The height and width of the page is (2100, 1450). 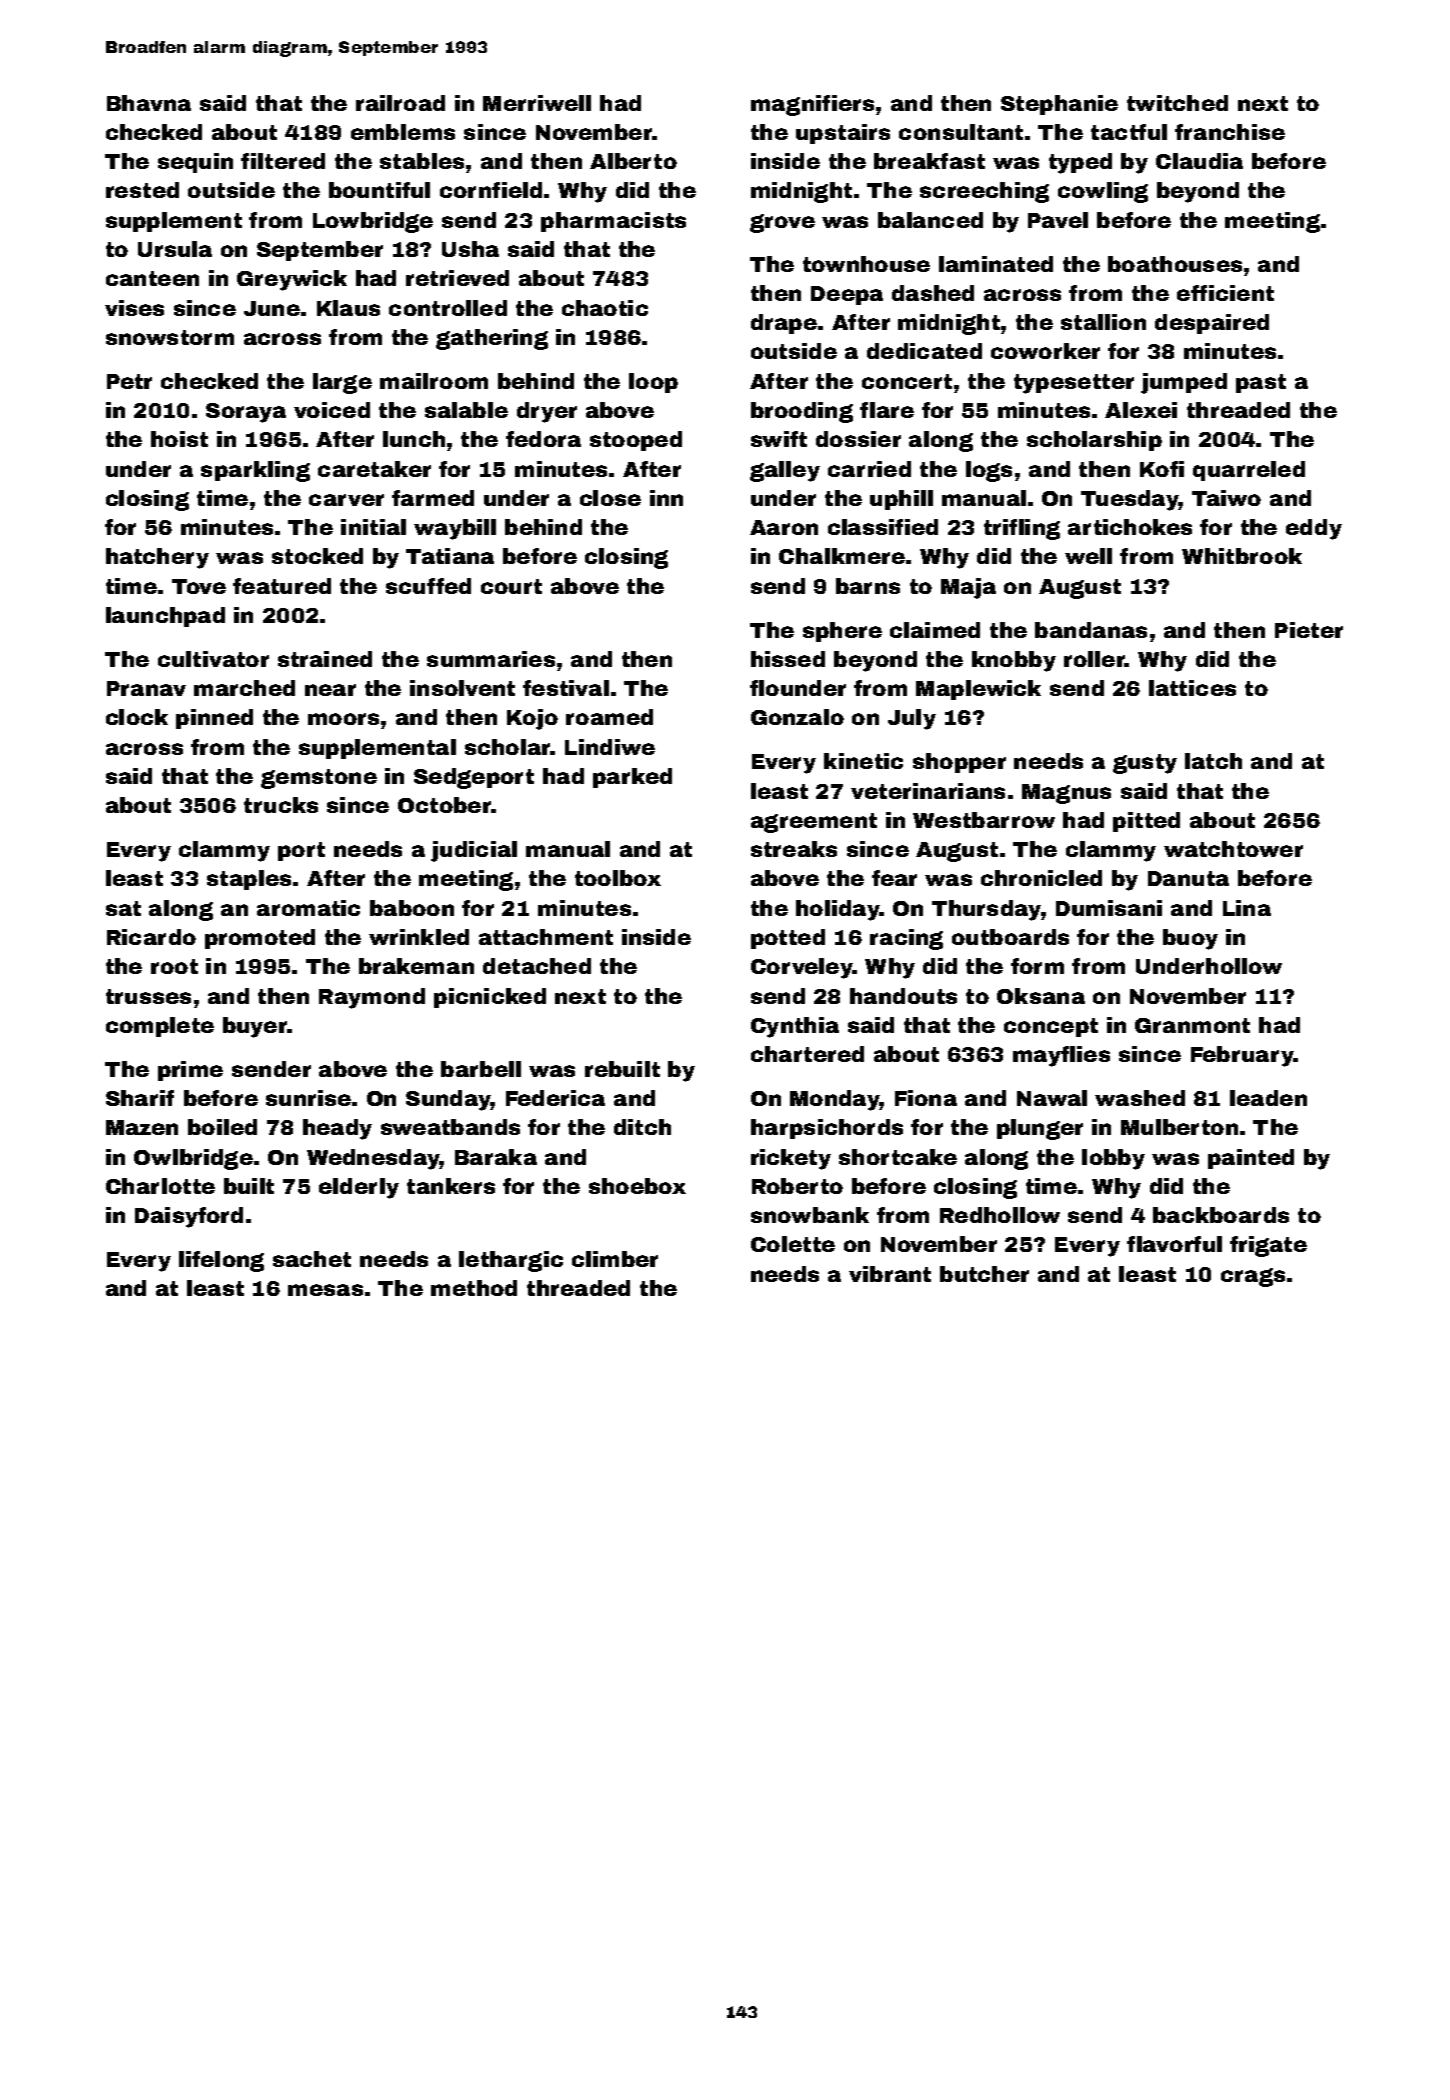 I want to click on Maplewick, so click(x=978, y=690).
